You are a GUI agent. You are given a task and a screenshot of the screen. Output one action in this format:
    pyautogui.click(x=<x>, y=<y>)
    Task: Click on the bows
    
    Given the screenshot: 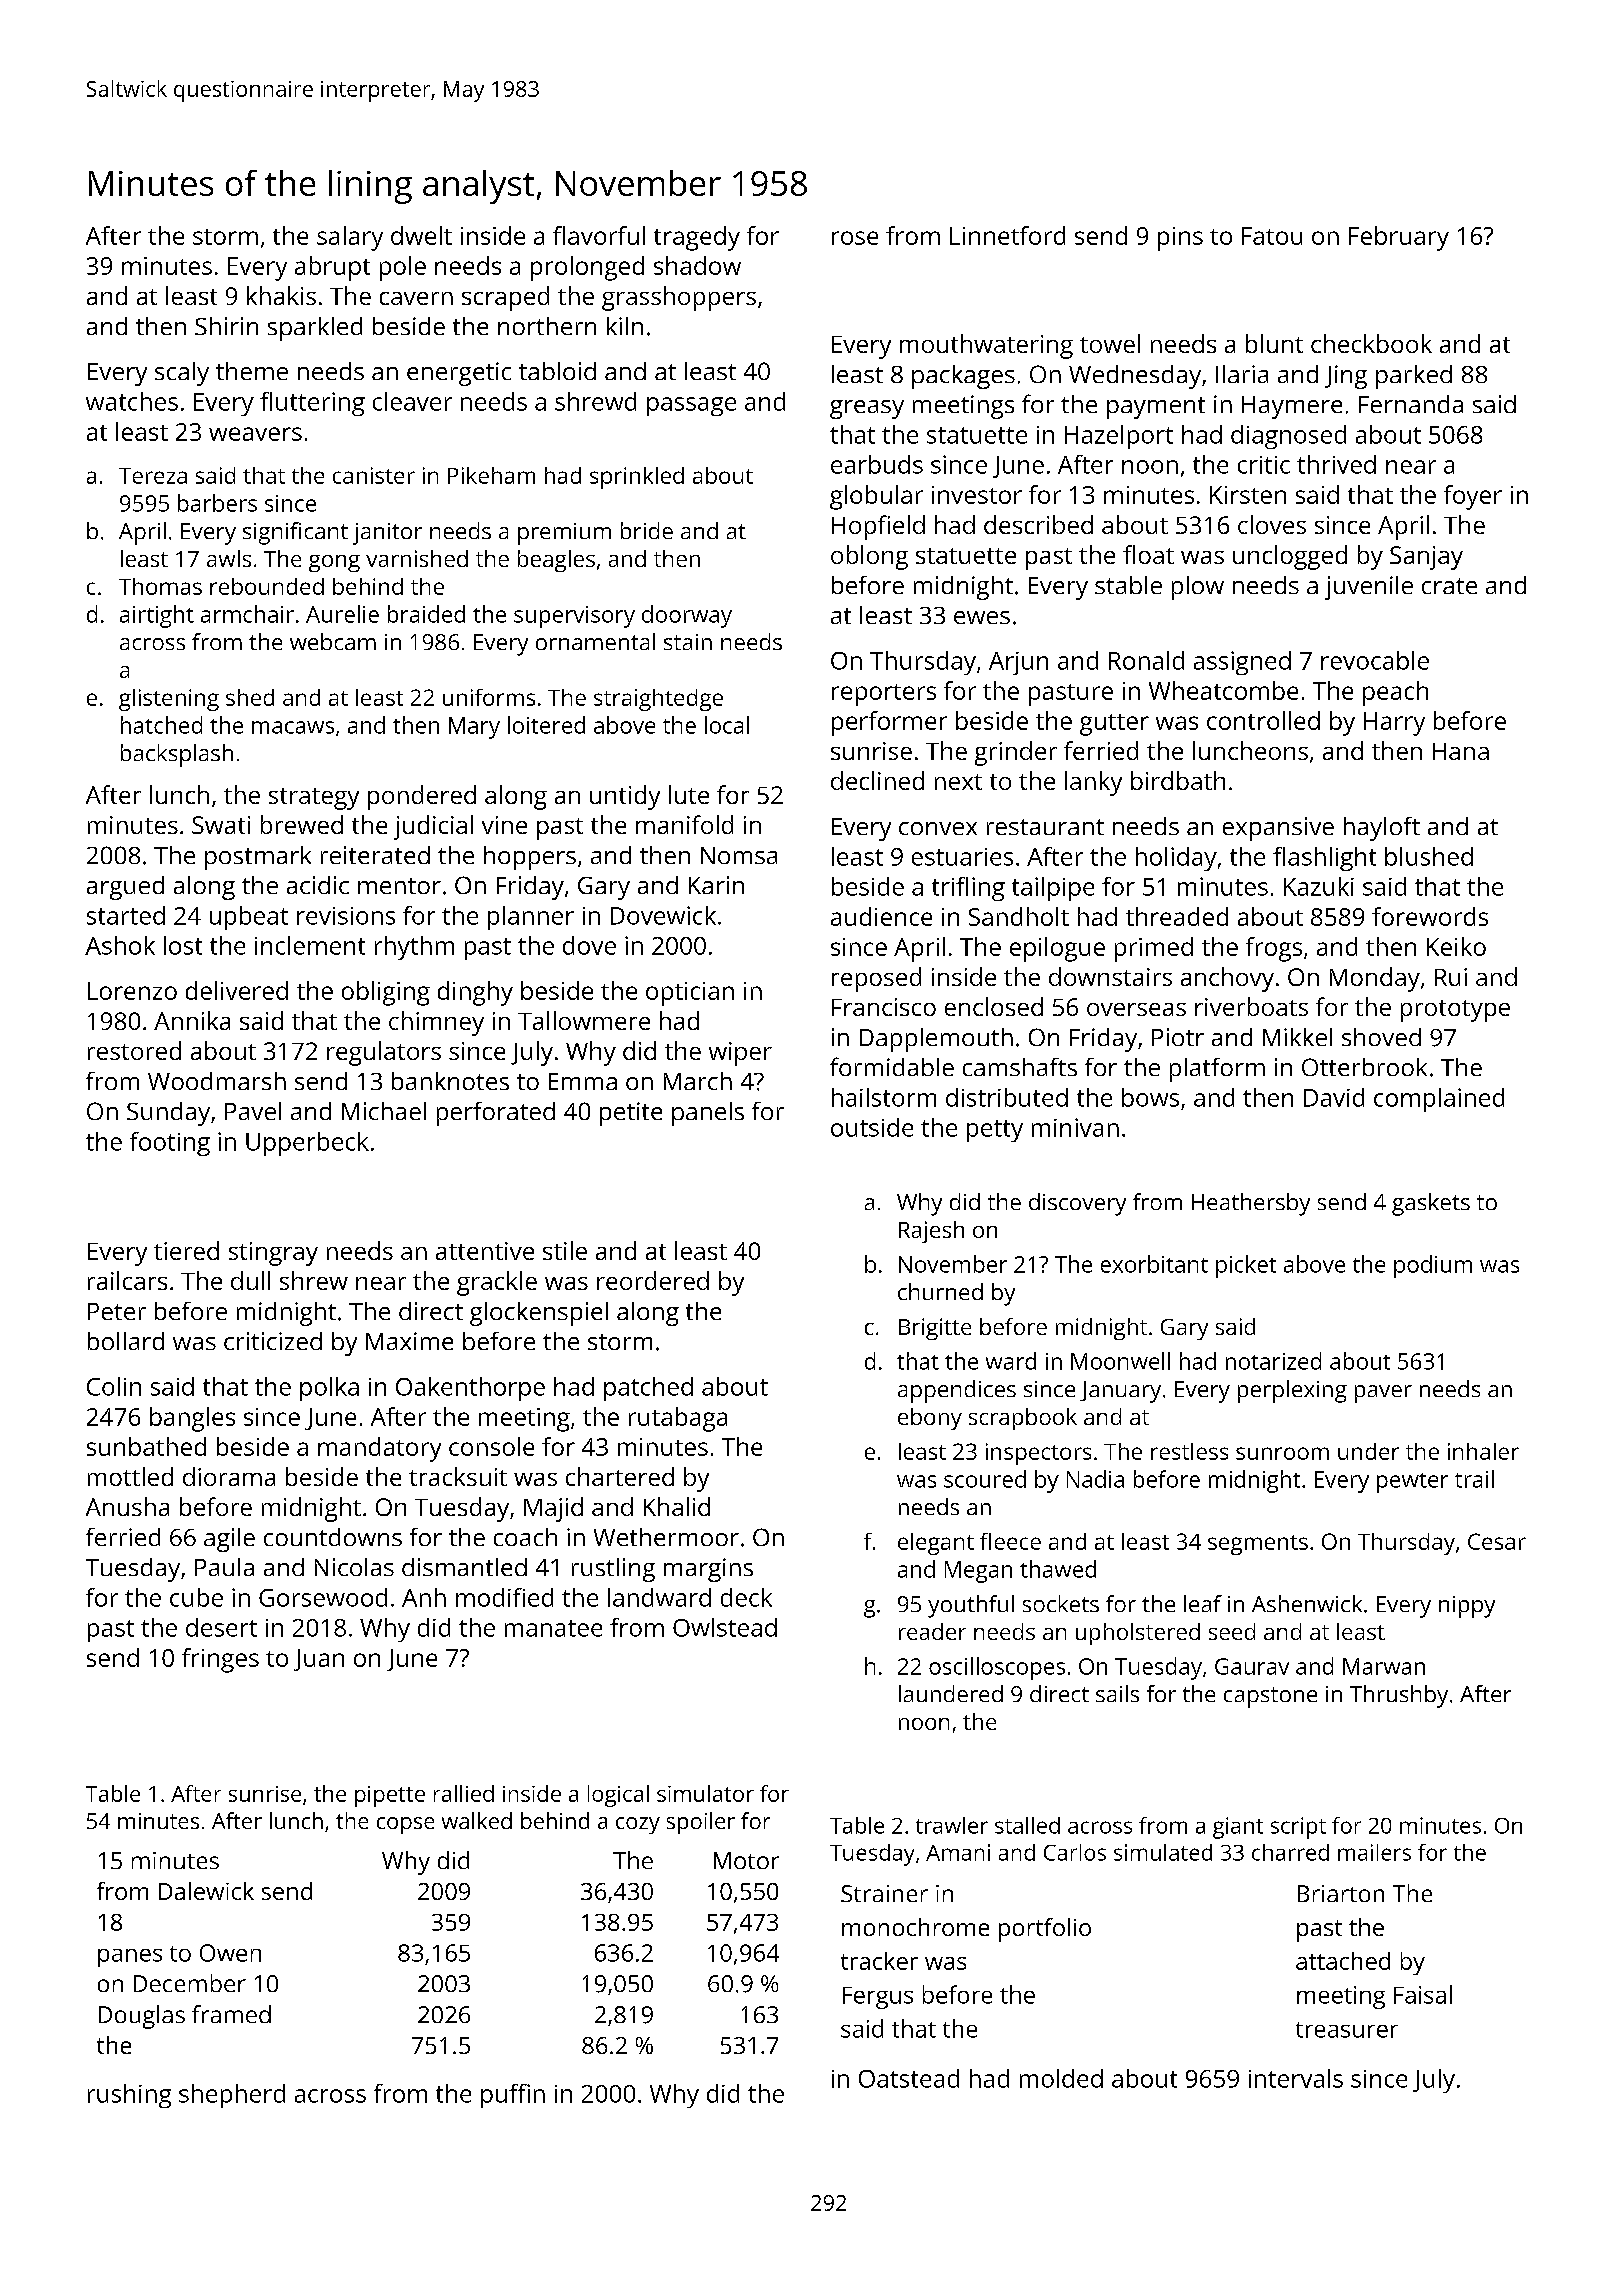 What is the action you would take?
    pyautogui.click(x=1150, y=1097)
